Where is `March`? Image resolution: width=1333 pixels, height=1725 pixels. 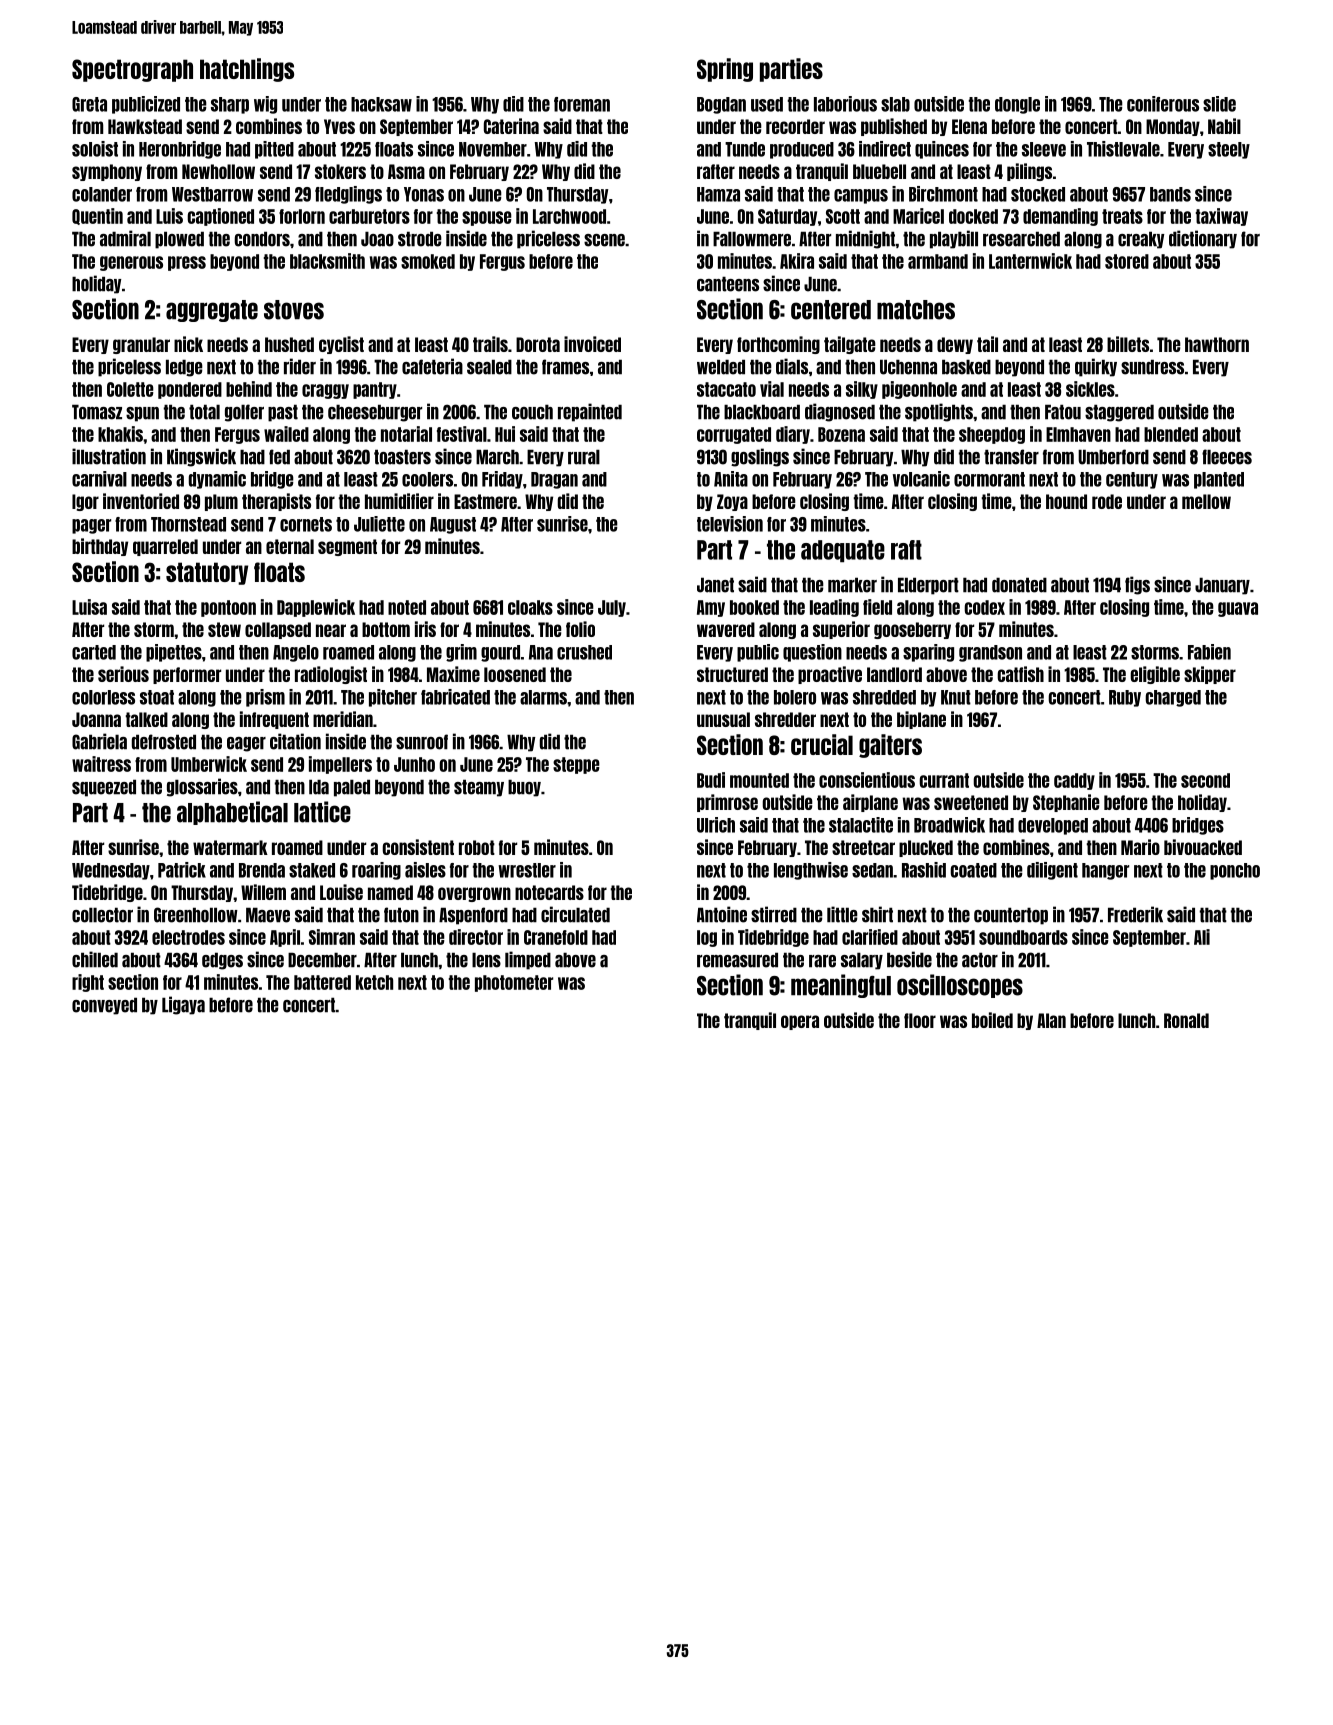 March is located at coordinates (497, 457).
